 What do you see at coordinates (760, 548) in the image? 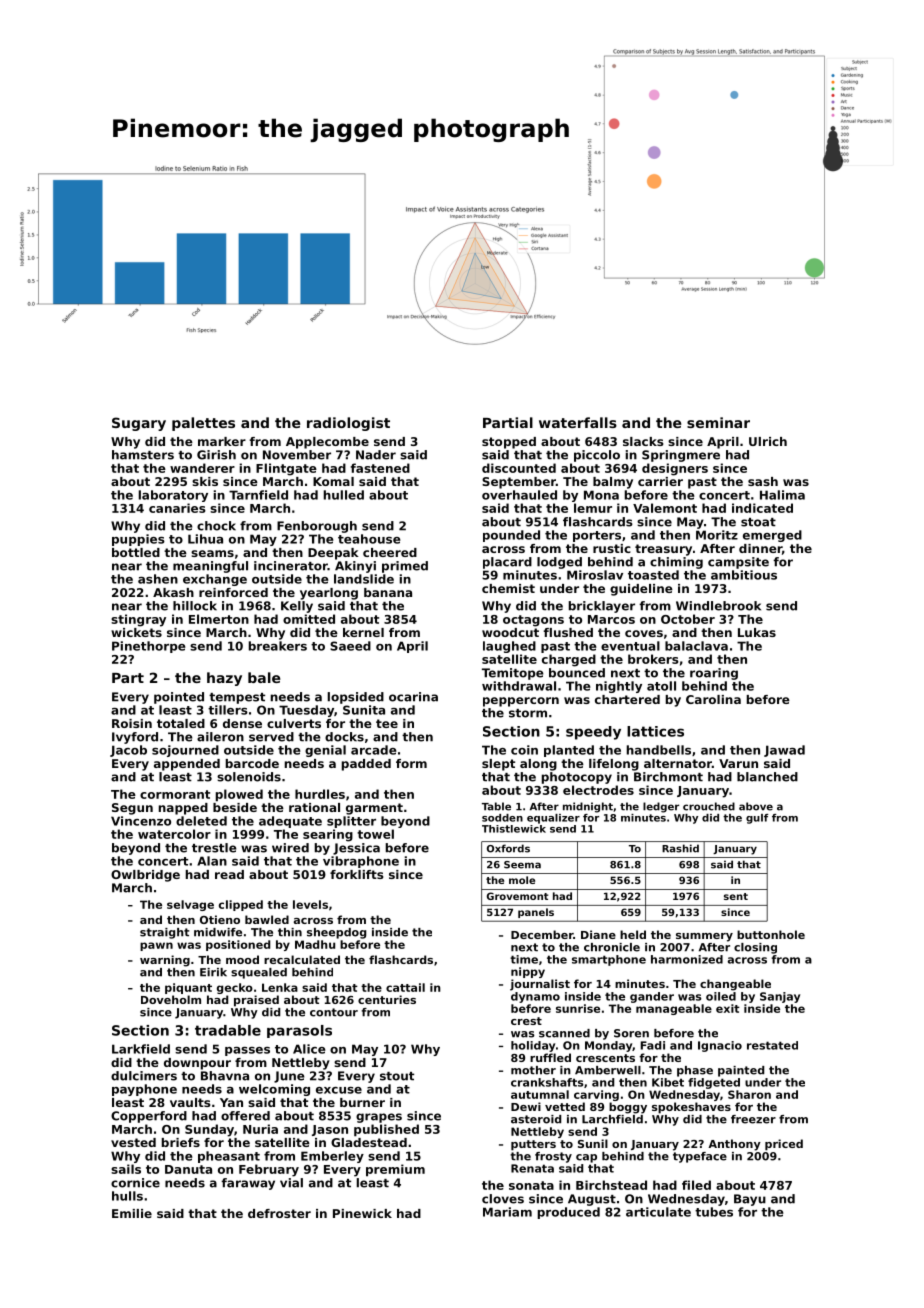
I see `dinner` at bounding box center [760, 548].
